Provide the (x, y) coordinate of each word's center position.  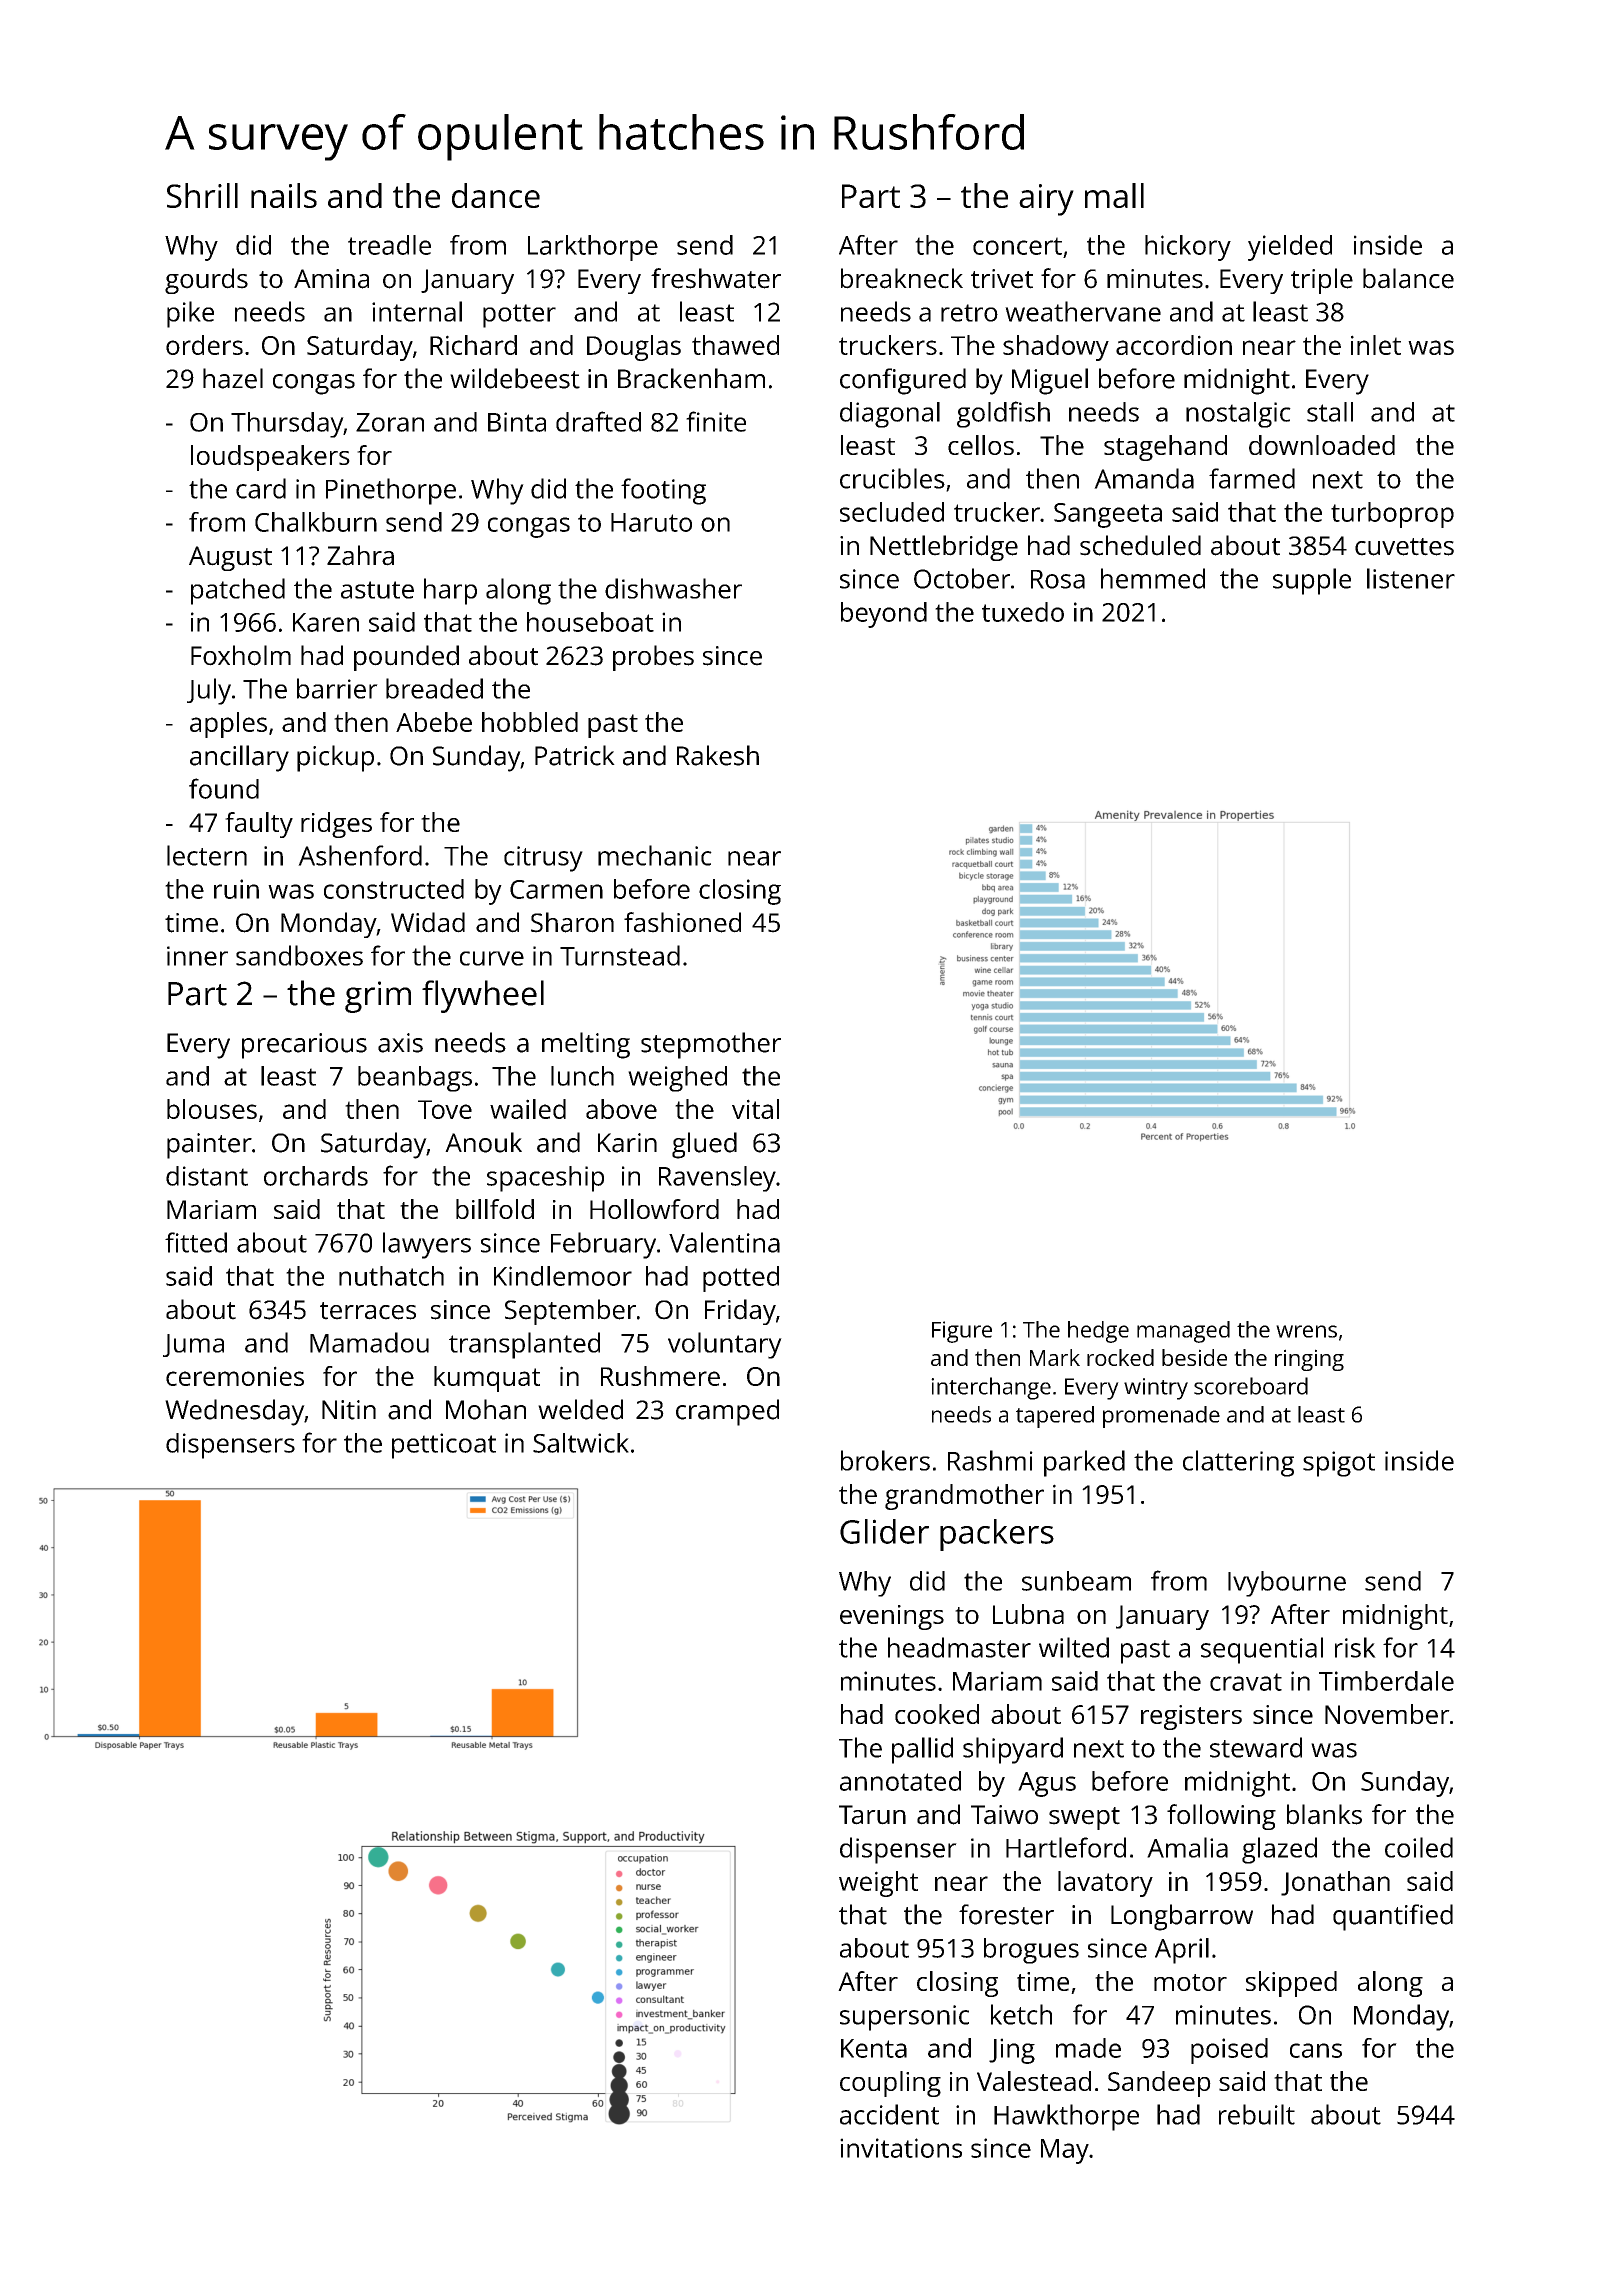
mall (1114, 195)
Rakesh (718, 755)
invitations (901, 2148)
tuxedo (1023, 612)
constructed (394, 889)
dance (496, 195)
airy (1046, 200)
